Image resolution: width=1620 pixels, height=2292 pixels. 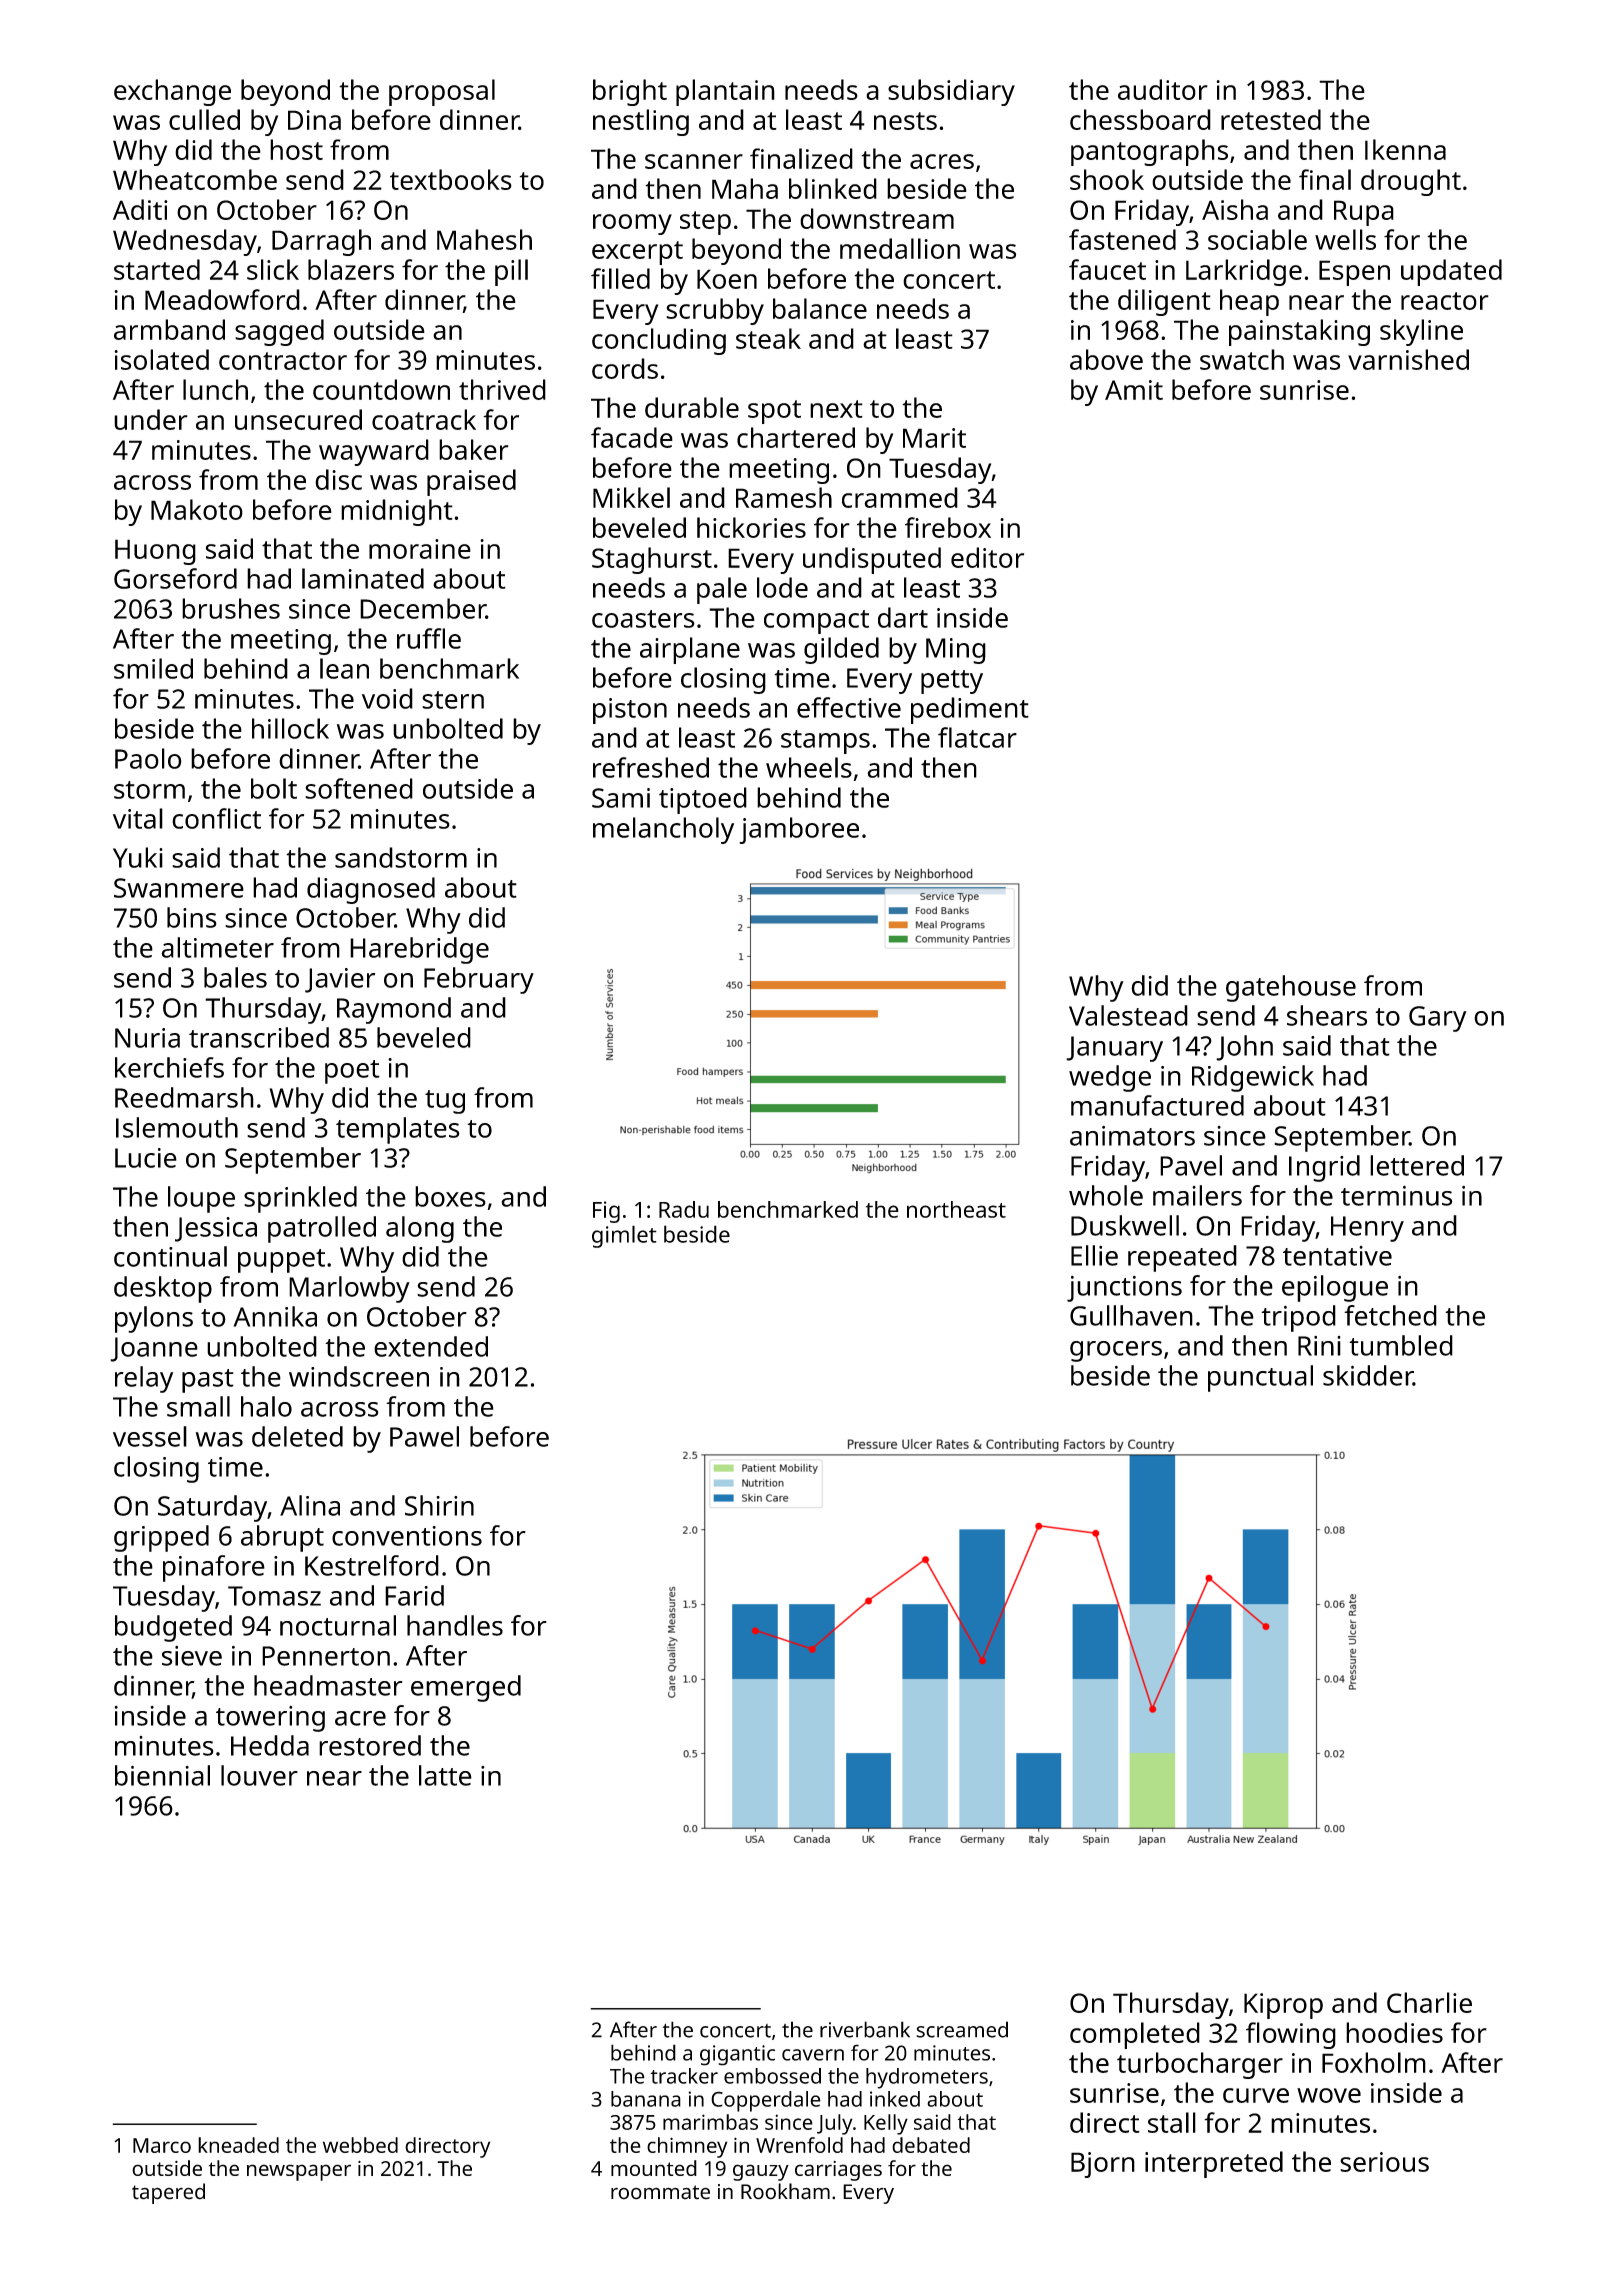 I want to click on extended, so click(x=431, y=1346).
